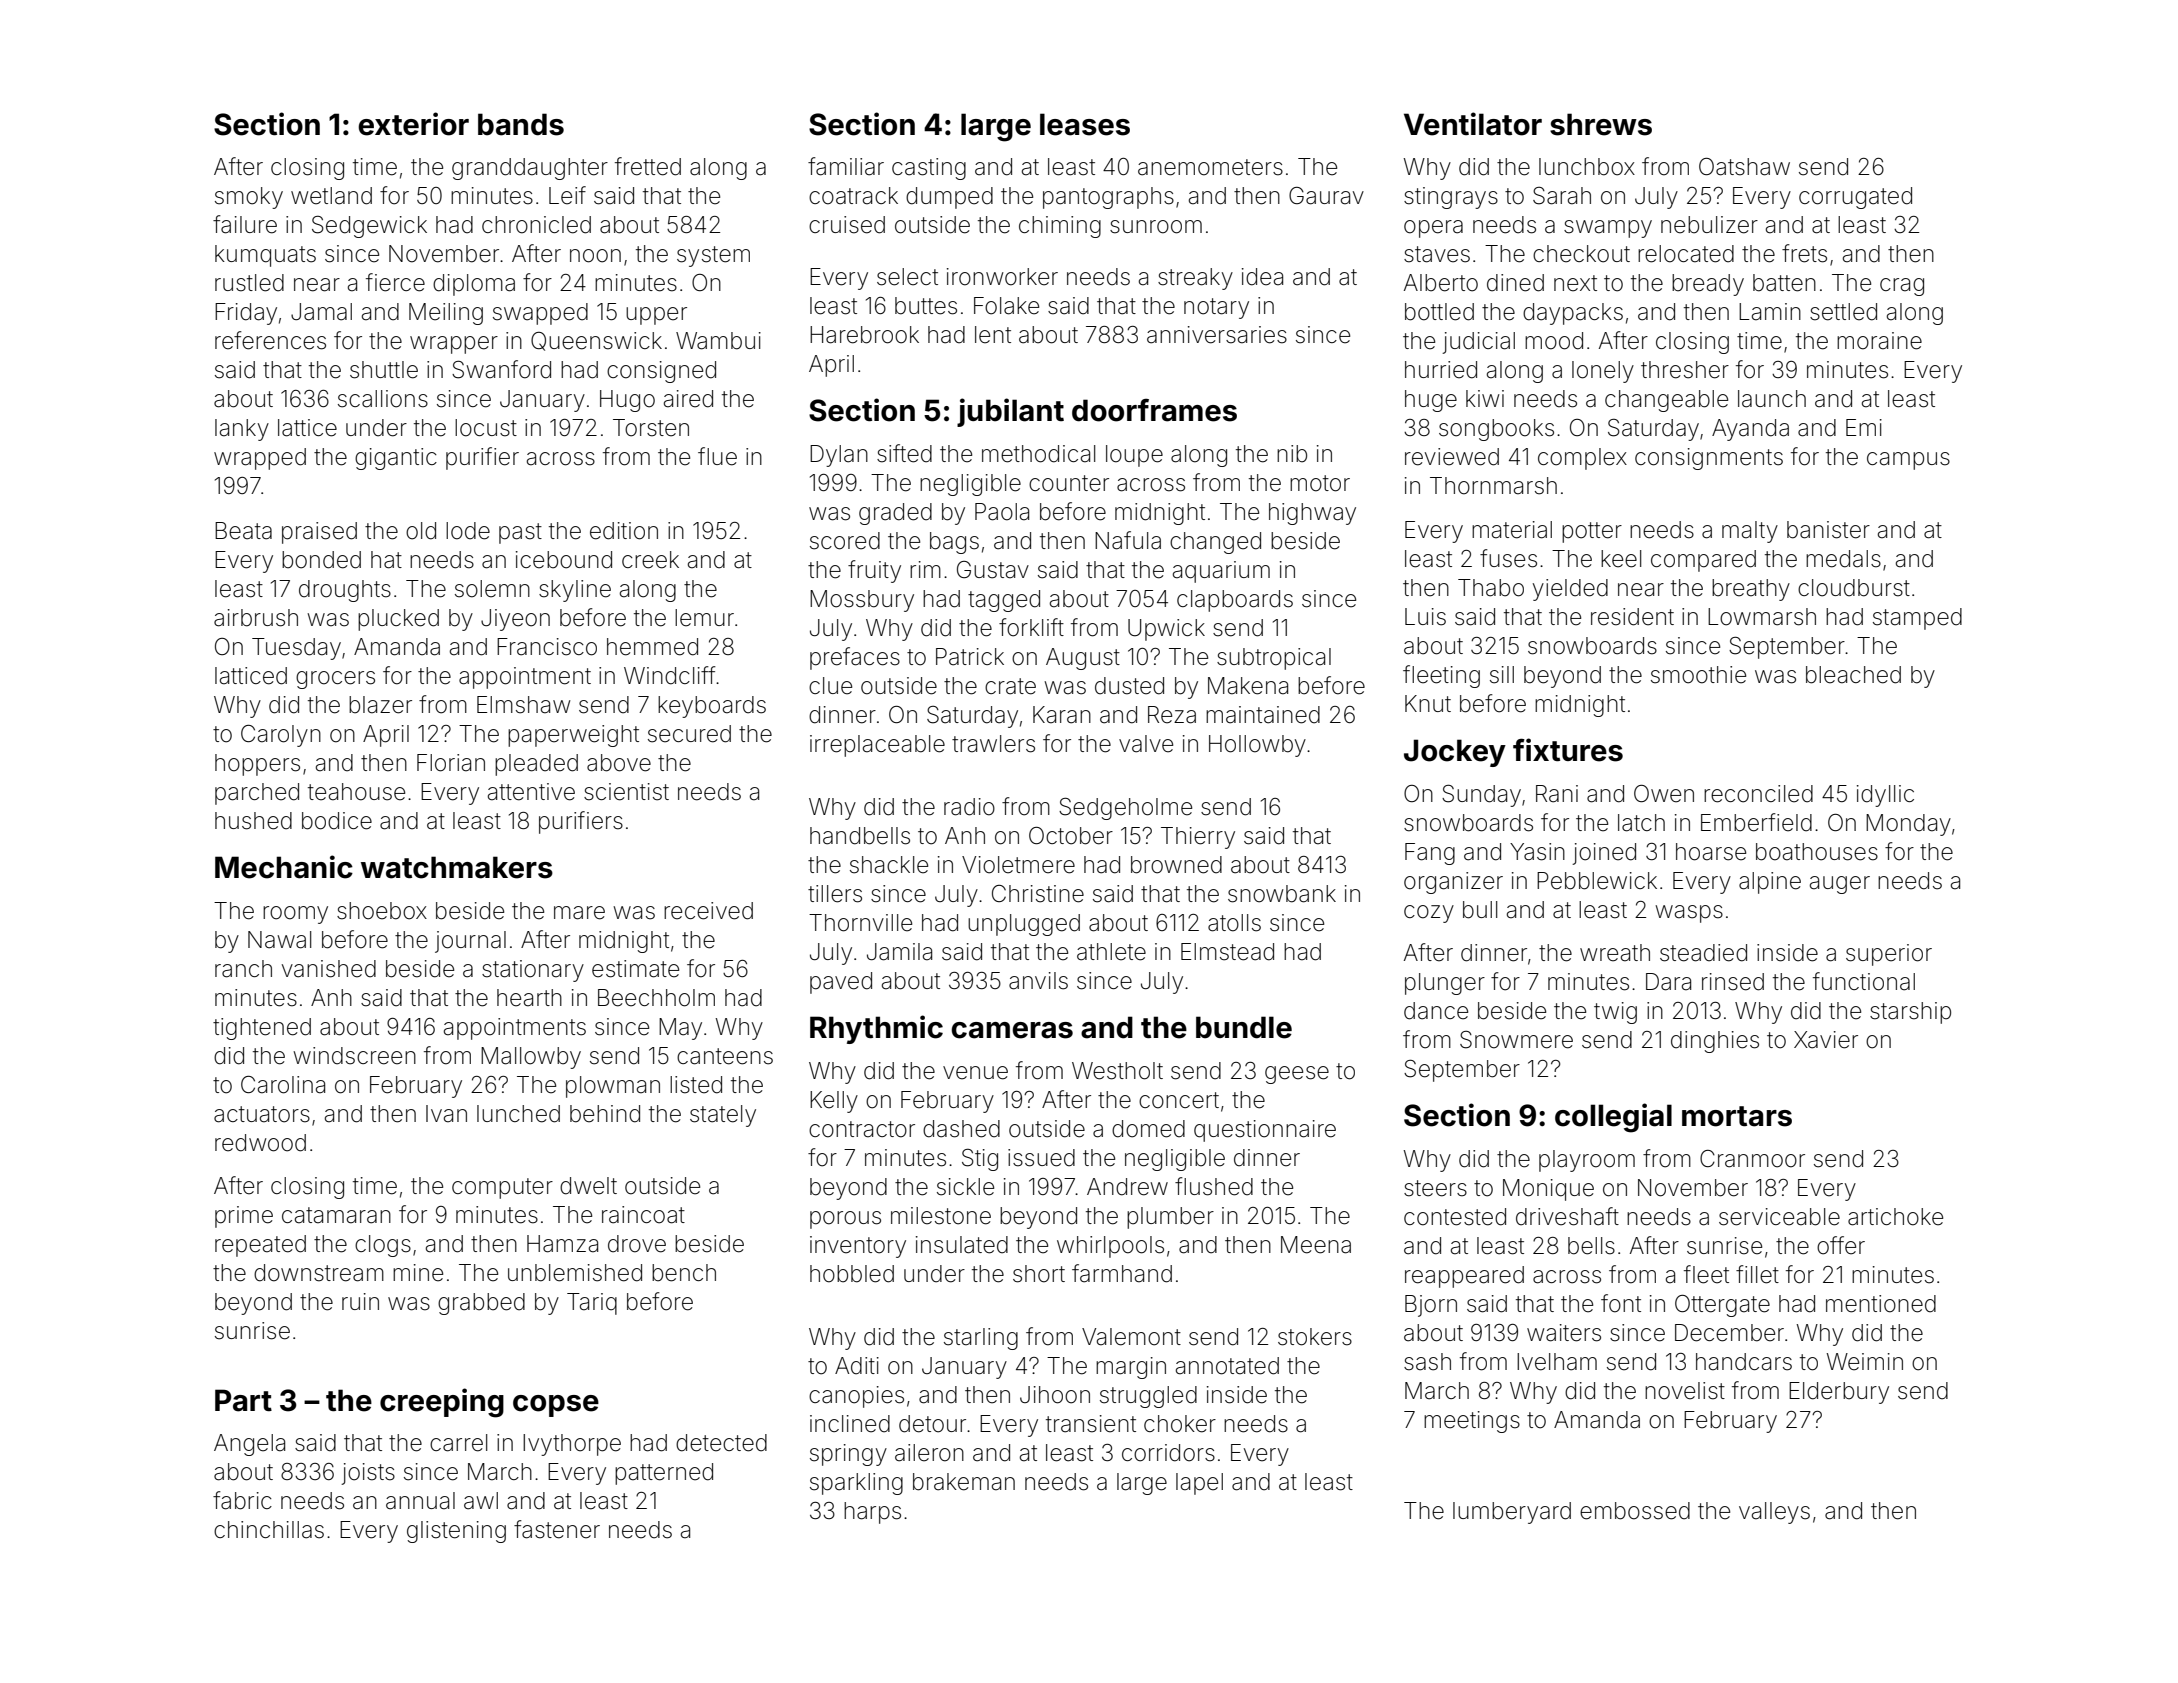 Image resolution: width=2178 pixels, height=1683 pixels. What do you see at coordinates (1804, 253) in the screenshot?
I see `frets` at bounding box center [1804, 253].
